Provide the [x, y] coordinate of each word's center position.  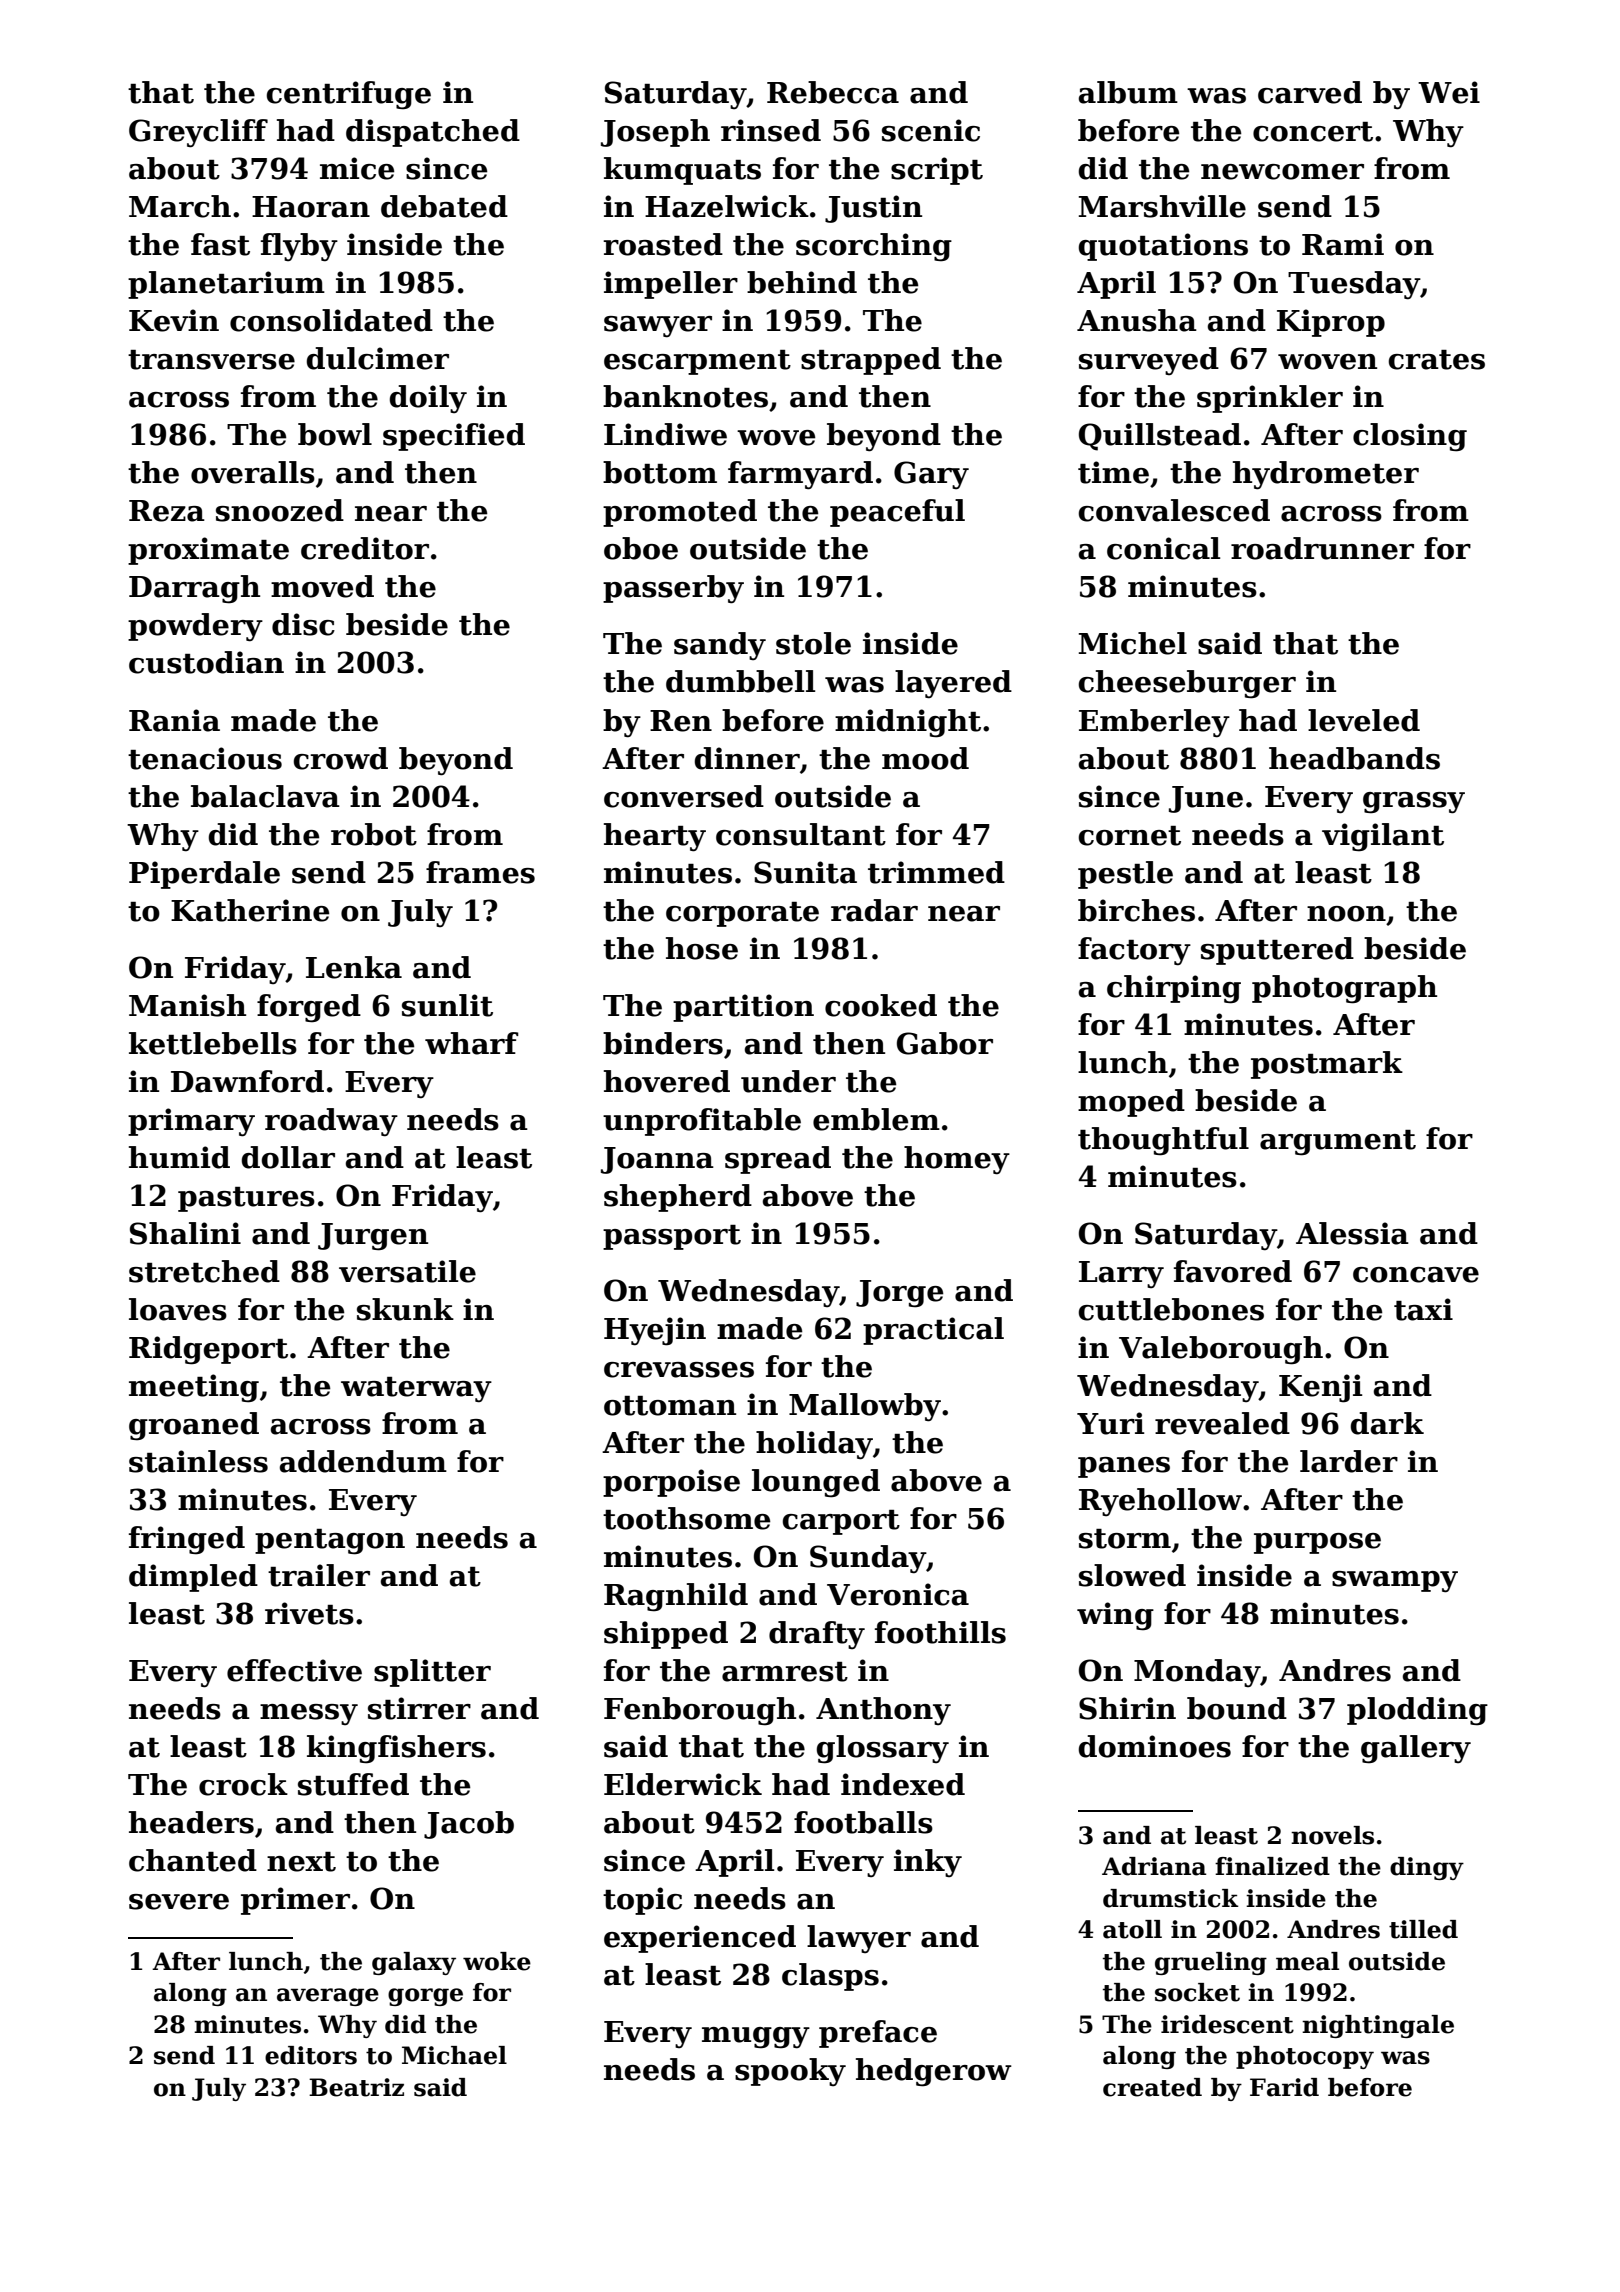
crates [1436, 360]
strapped [871, 361]
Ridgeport [208, 1350]
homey [957, 1160]
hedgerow [934, 2072]
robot [374, 834]
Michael [454, 2055]
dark [1387, 1423]
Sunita [805, 872]
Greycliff [198, 133]
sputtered [1277, 951]
